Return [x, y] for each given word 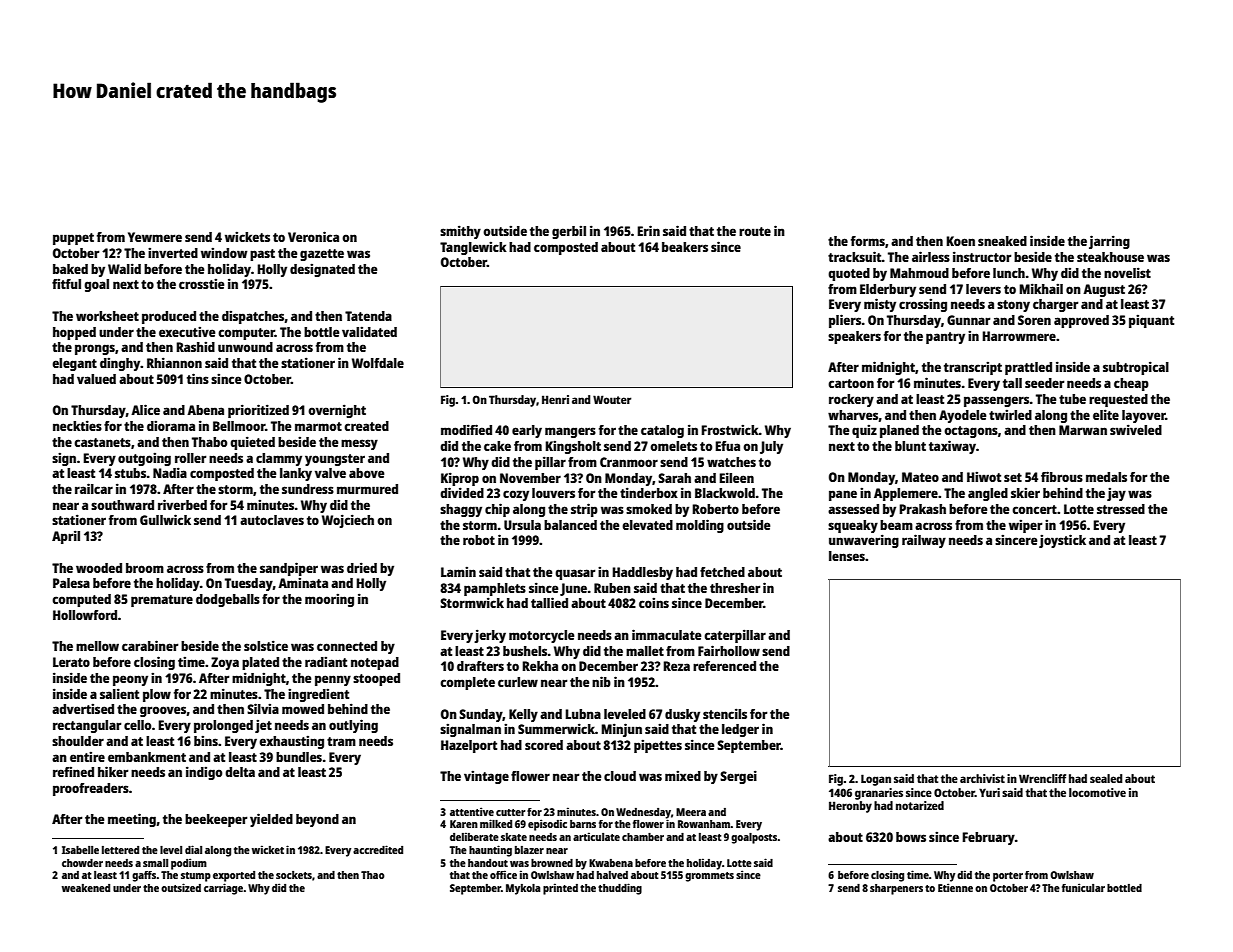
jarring [1109, 242]
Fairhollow [729, 650]
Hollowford [85, 615]
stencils [725, 713]
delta [240, 772]
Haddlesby [642, 573]
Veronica [313, 236]
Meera [691, 812]
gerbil [569, 232]
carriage [223, 889]
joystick [1062, 541]
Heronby [850, 807]
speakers [854, 337]
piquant [1151, 321]
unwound [245, 347]
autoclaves [272, 520]
